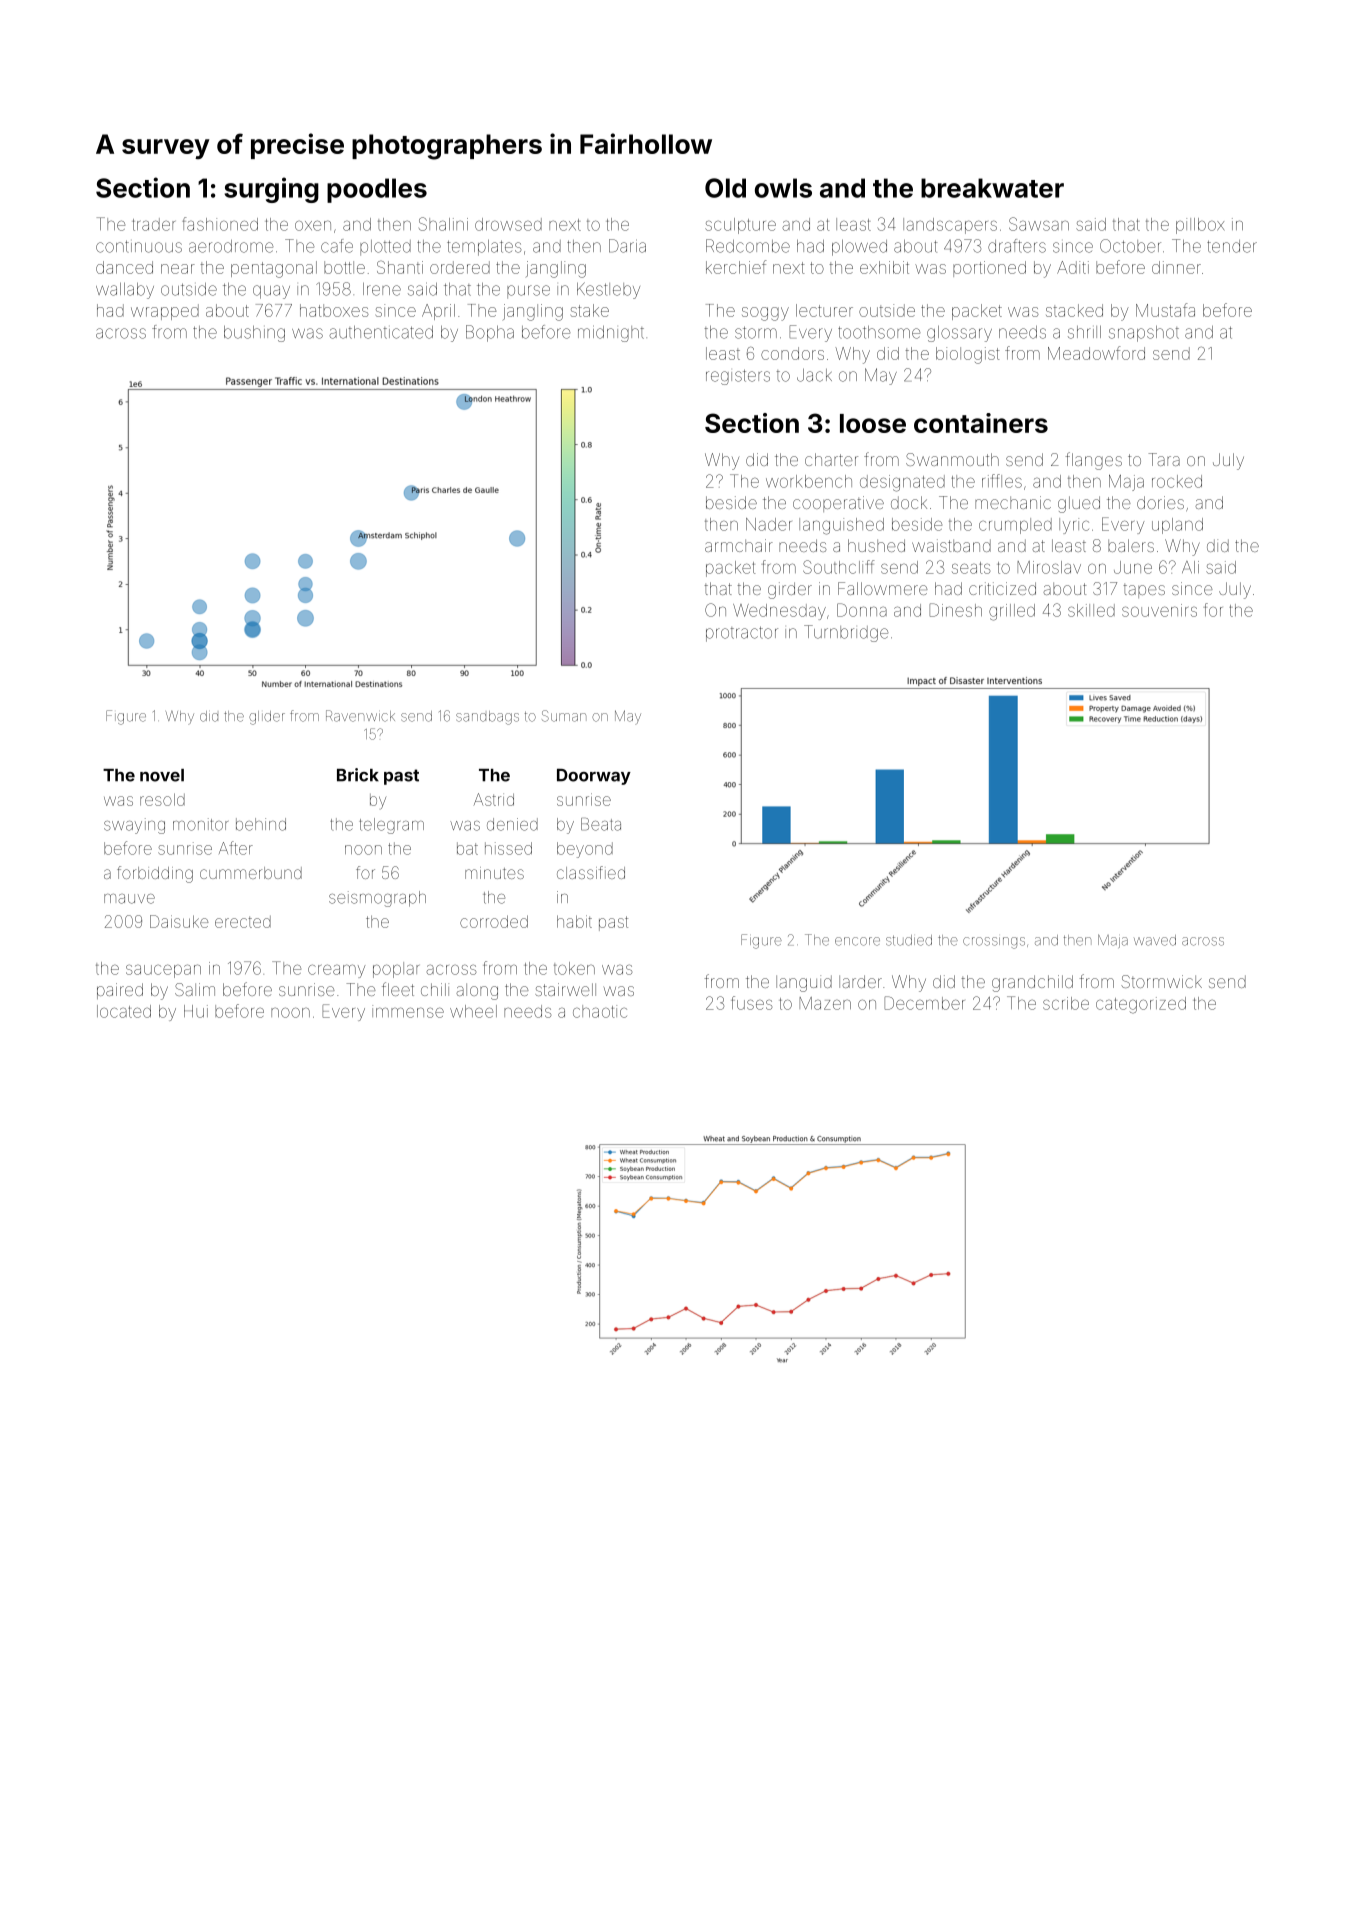 The height and width of the page is (1917, 1356). What do you see at coordinates (765, 314) in the page?
I see `soggy` at bounding box center [765, 314].
